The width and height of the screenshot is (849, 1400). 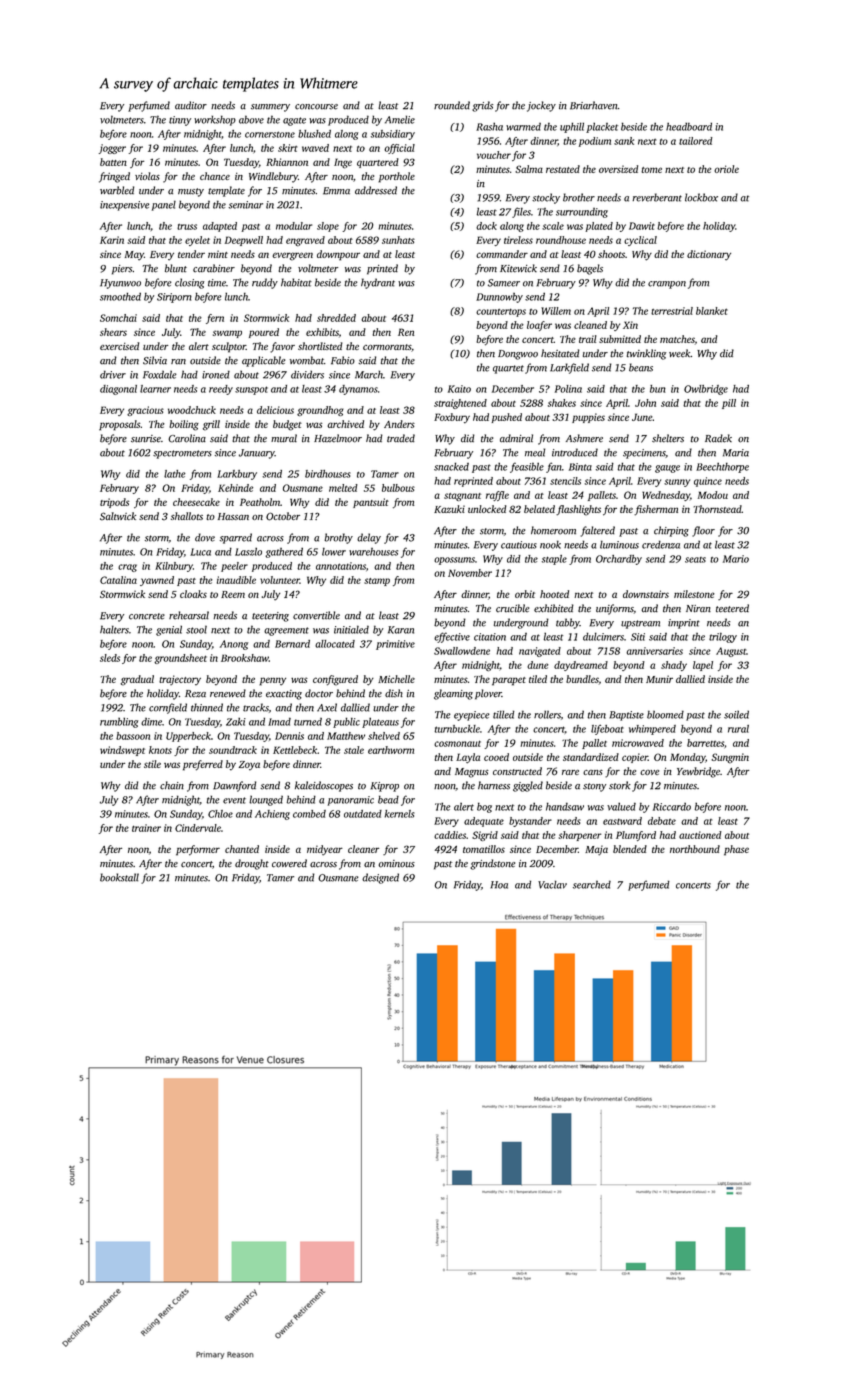 I want to click on sunhats, so click(x=398, y=240).
